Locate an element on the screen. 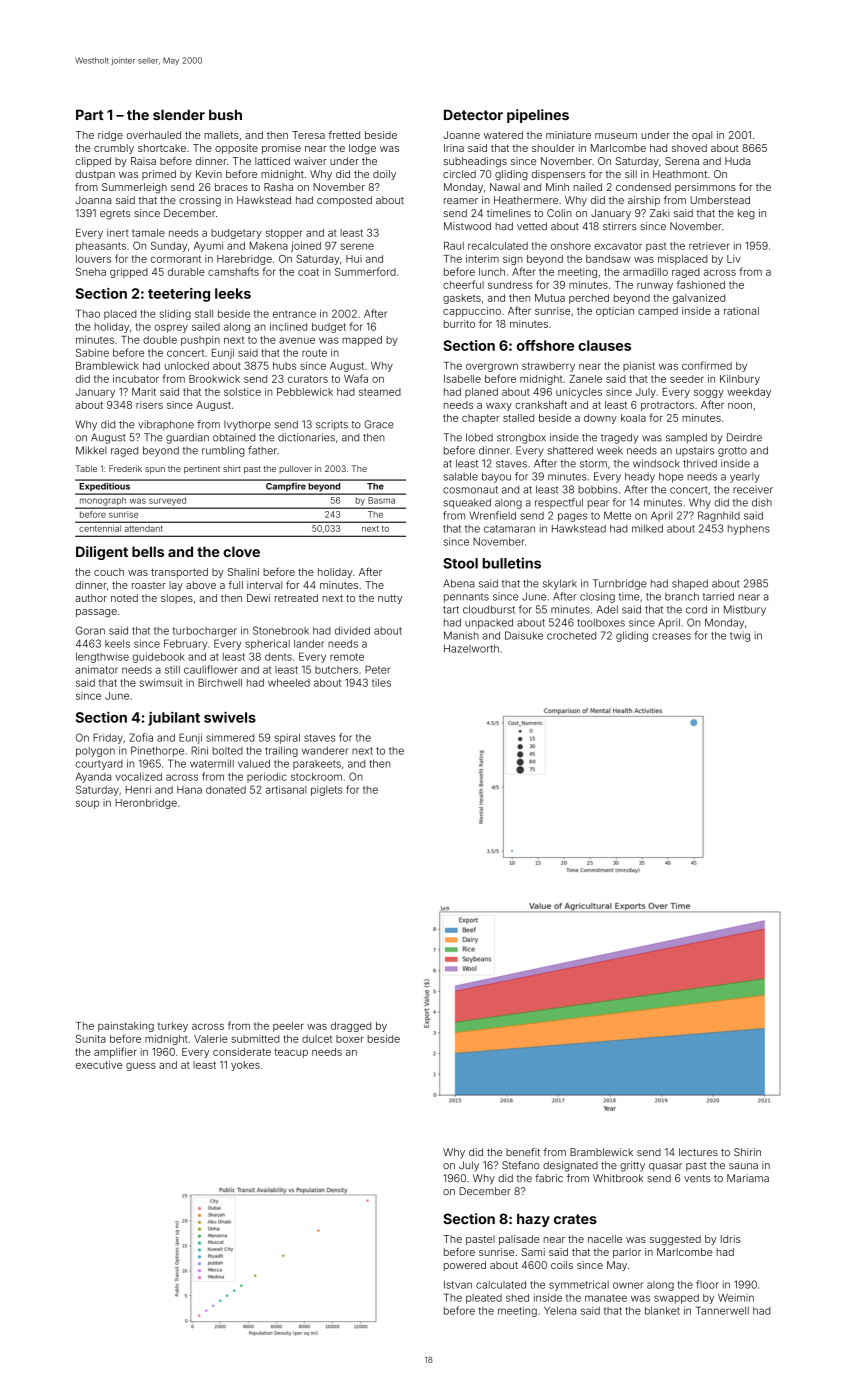  powered is located at coordinates (465, 1266).
